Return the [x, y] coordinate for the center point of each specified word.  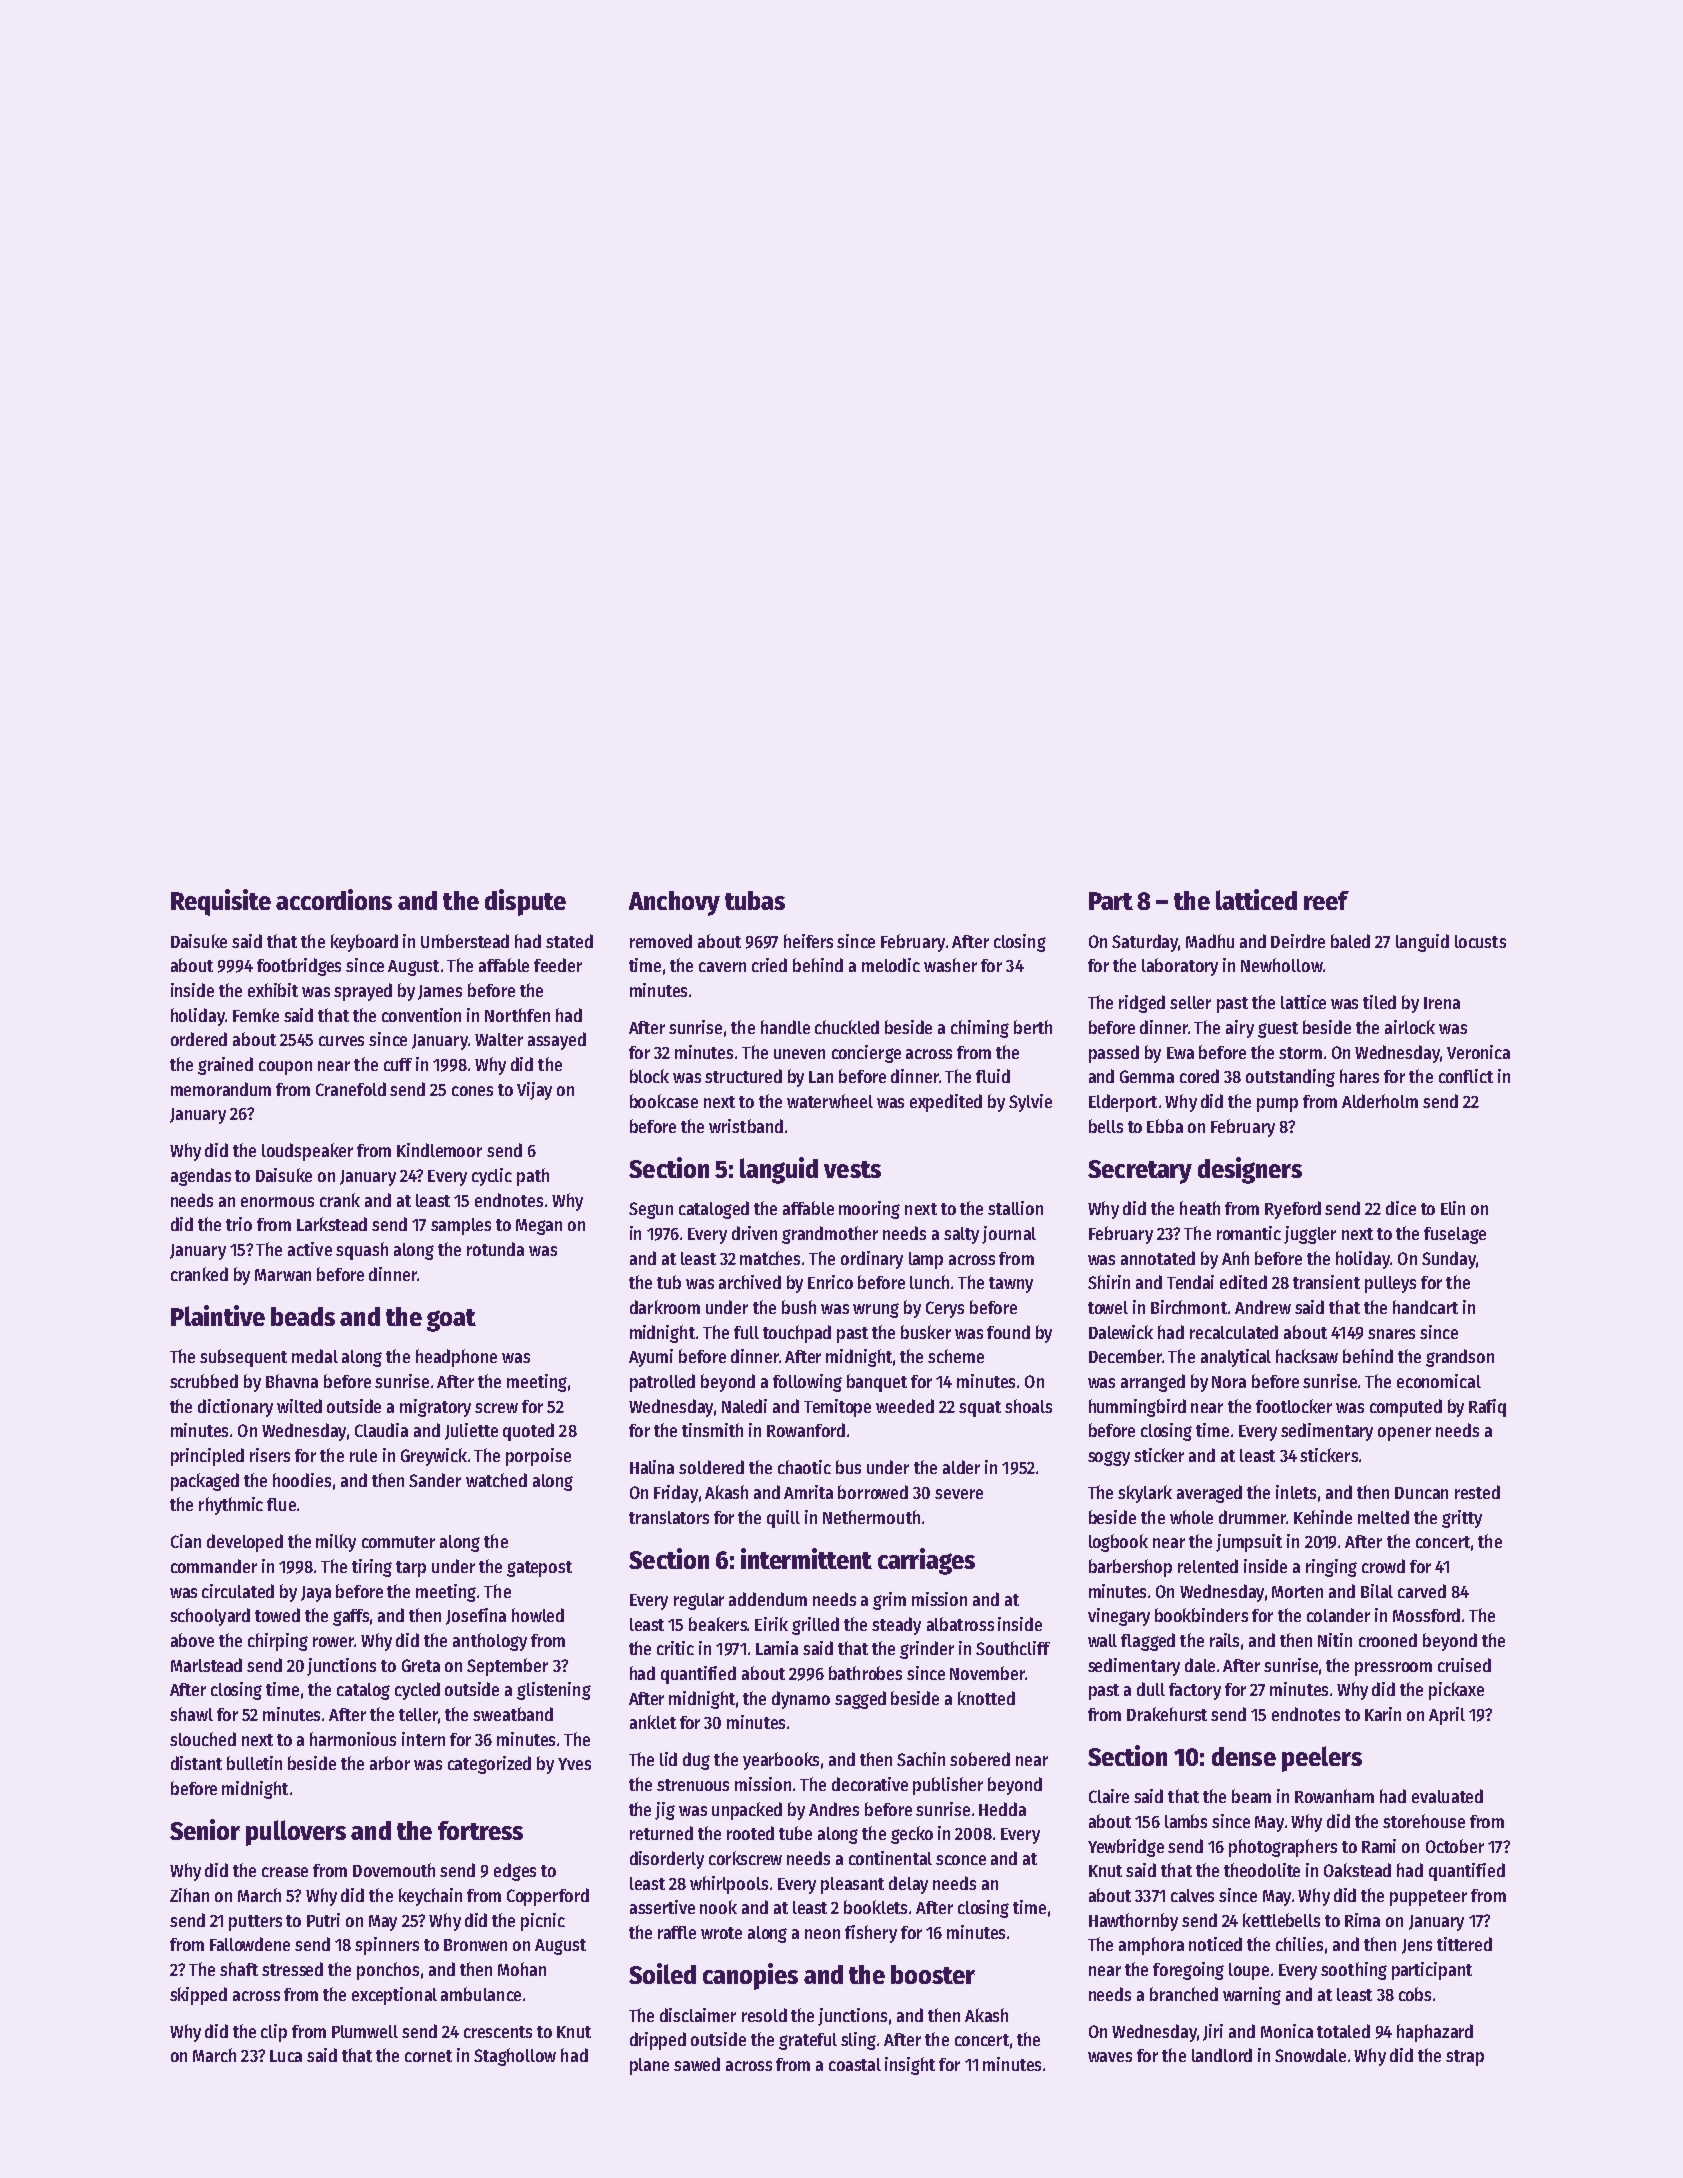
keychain [430, 1897]
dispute [525, 902]
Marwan [283, 1275]
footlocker [1294, 1406]
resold [764, 2015]
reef [1326, 900]
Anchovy [674, 903]
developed [245, 1543]
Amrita [808, 1492]
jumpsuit [1249, 1543]
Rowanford [806, 1430]
